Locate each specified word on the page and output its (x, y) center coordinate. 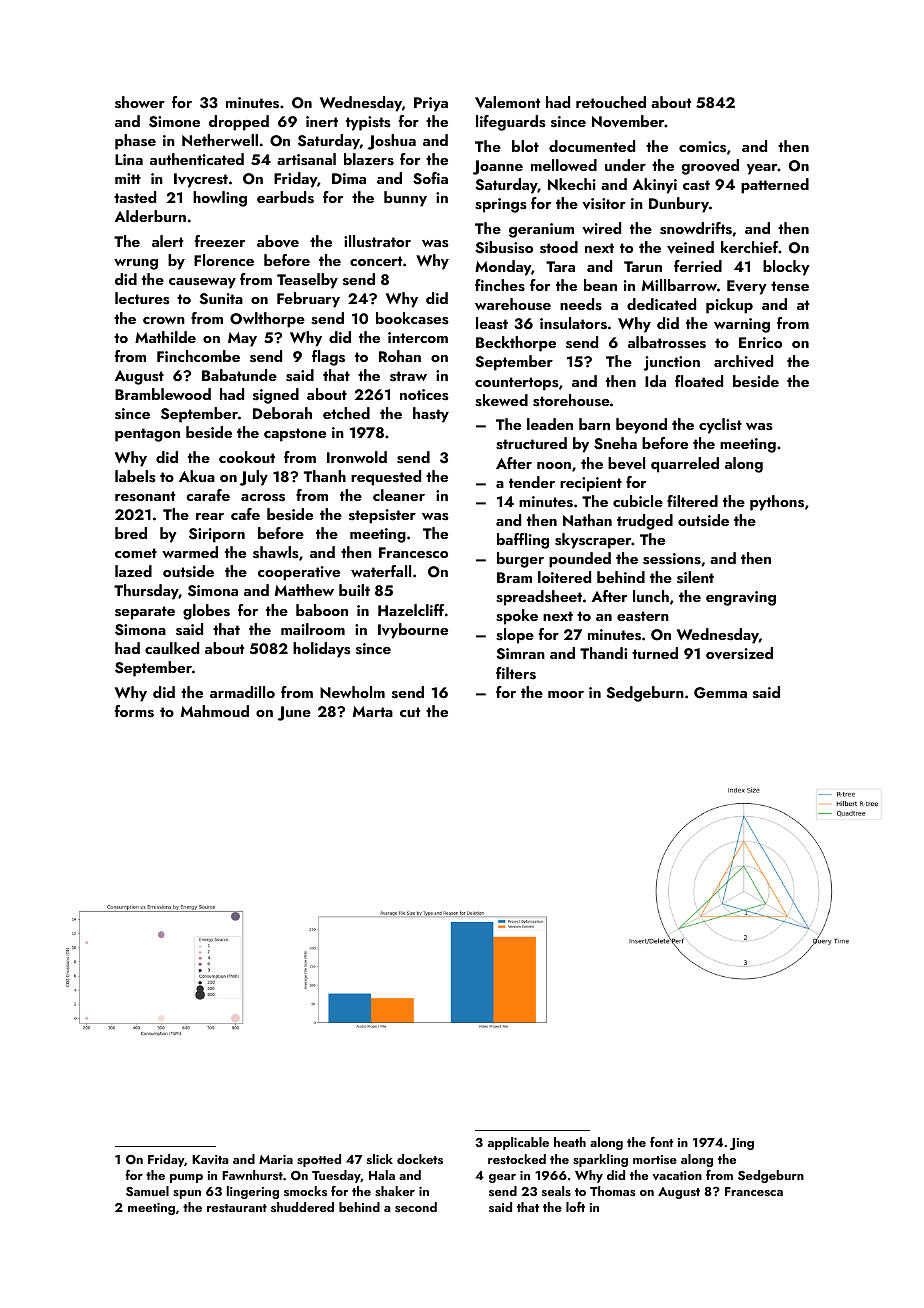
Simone (174, 122)
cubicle (638, 501)
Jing (742, 1144)
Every (747, 287)
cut (410, 712)
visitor (604, 204)
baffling (523, 541)
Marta (373, 711)
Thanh (325, 476)
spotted (319, 1160)
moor (566, 694)
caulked (172, 648)
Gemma (720, 693)
